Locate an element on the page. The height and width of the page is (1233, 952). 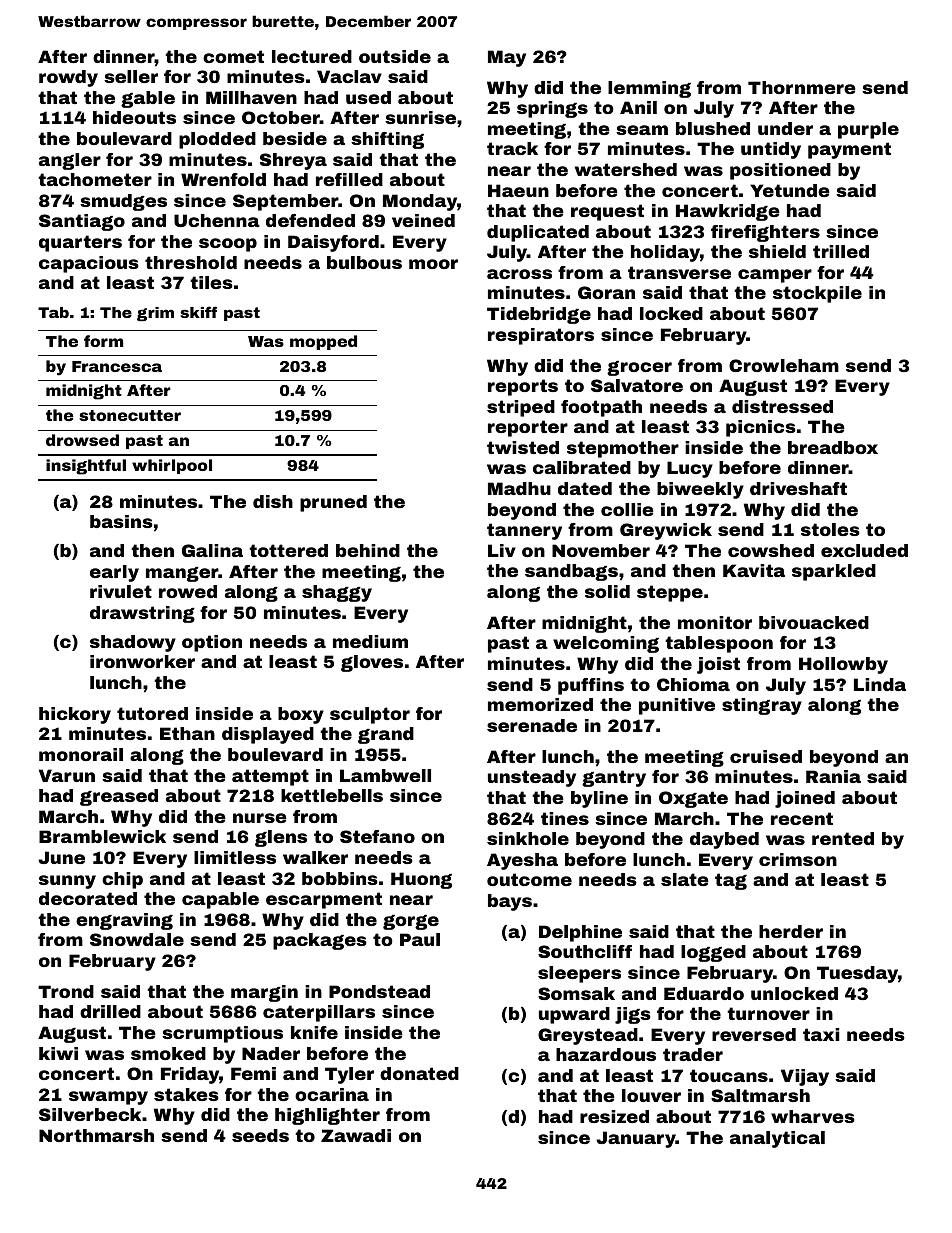
tachometer is located at coordinates (95, 179).
